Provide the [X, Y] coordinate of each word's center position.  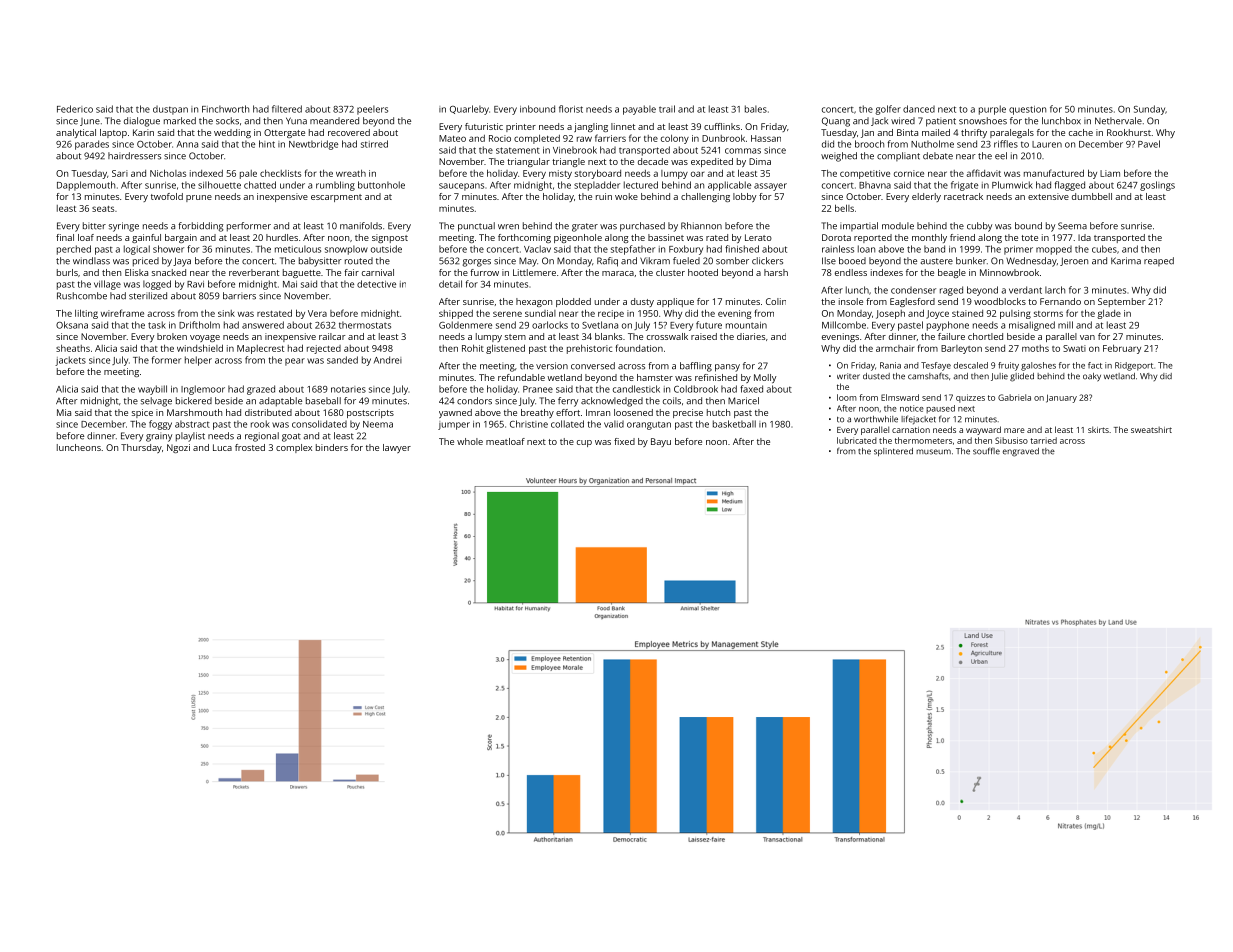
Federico [75, 109]
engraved [1021, 452]
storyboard [598, 174]
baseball [323, 401]
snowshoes [983, 121]
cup [584, 443]
